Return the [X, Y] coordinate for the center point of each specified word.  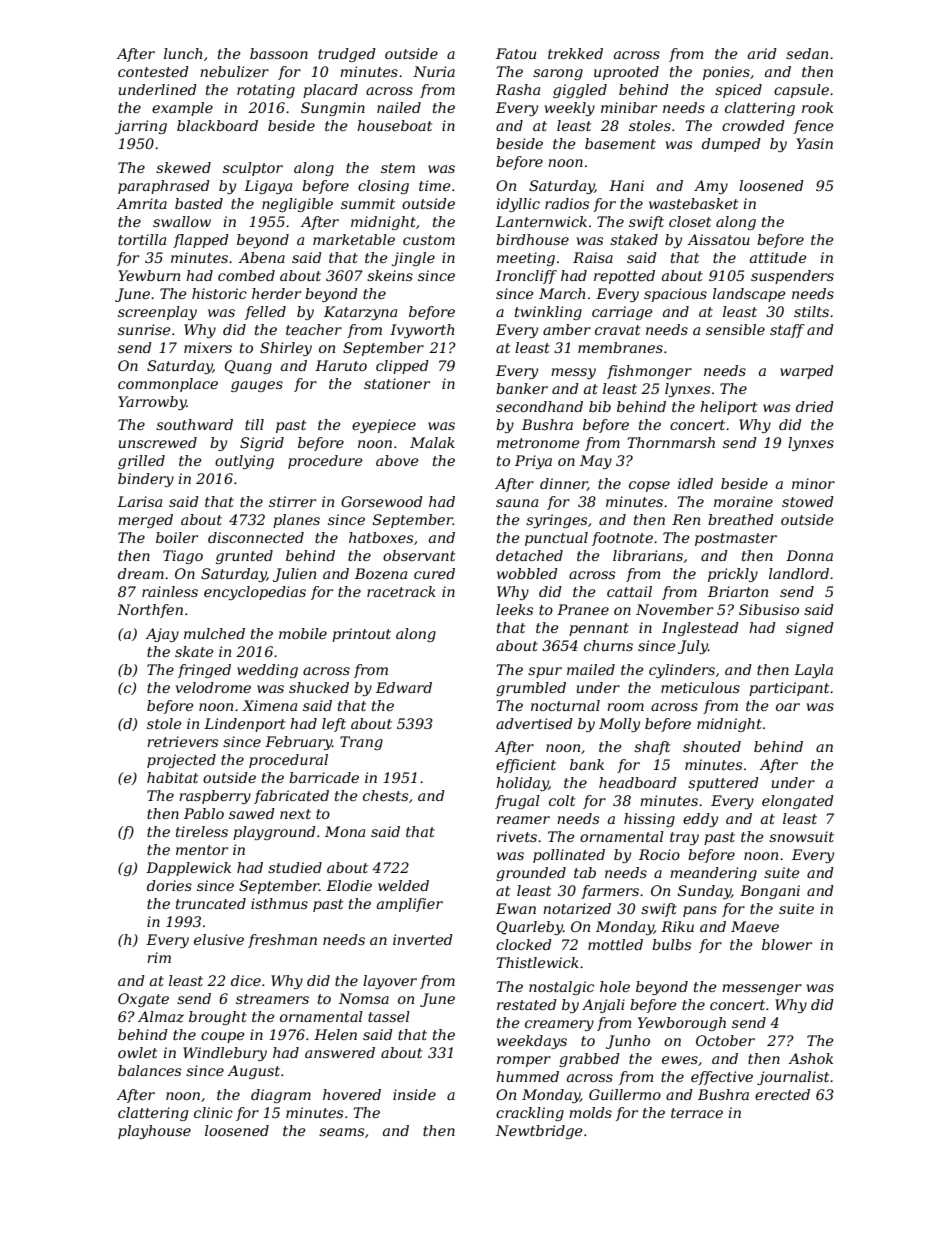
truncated [211, 903]
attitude [778, 257]
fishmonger [649, 372]
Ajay [162, 635]
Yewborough [682, 1024]
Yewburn [149, 275]
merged [145, 521]
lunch [183, 53]
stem [398, 168]
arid [762, 53]
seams [341, 1132]
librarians [648, 555]
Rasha [518, 89]
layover [390, 982]
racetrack [401, 591]
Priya [533, 462]
